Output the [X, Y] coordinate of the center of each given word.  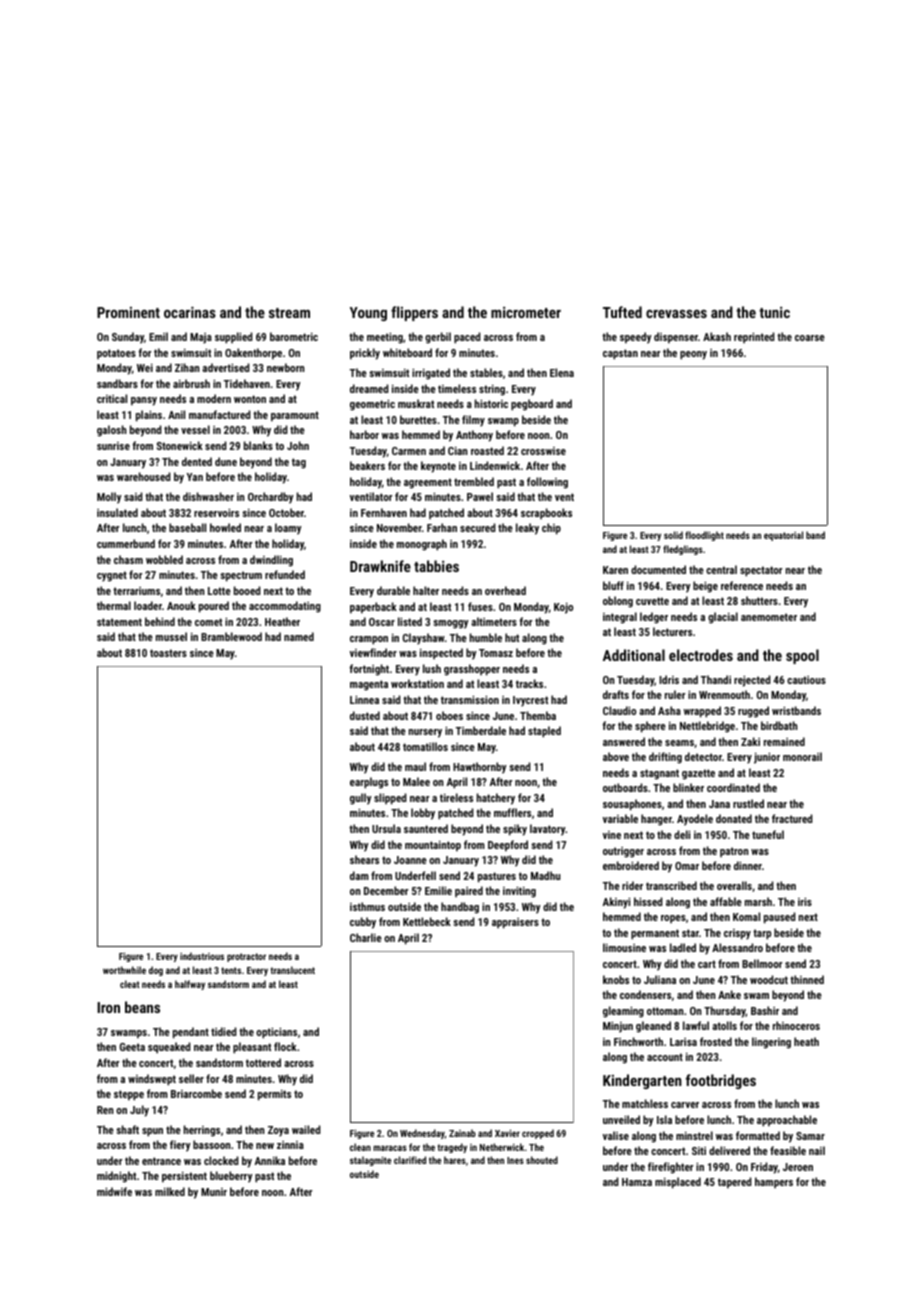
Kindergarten [642, 1081]
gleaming [623, 1012]
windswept [152, 1080]
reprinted [754, 337]
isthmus [367, 906]
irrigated [431, 374]
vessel [195, 429]
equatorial [783, 536]
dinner [748, 865]
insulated [117, 512]
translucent [292, 970]
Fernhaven [384, 512]
